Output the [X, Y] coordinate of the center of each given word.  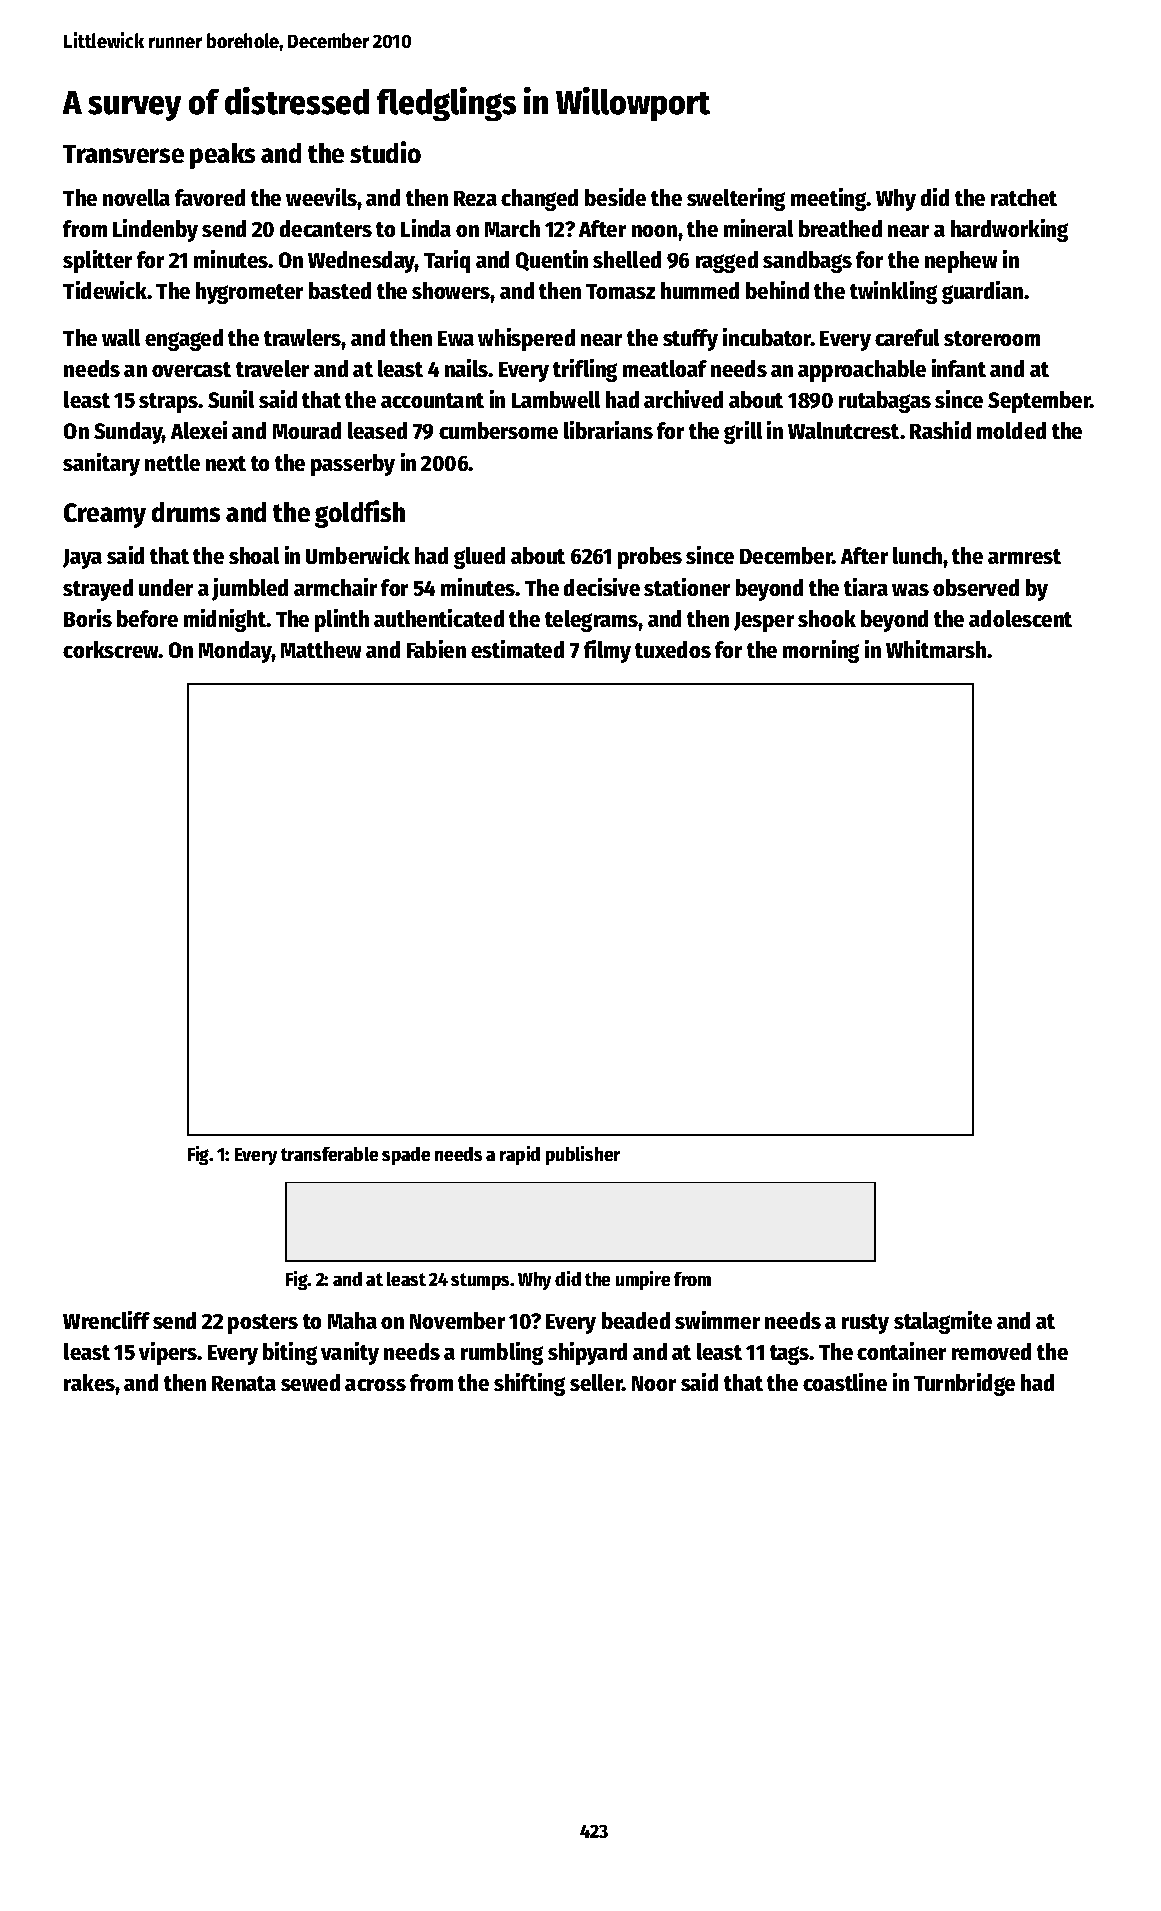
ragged [727, 262]
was [910, 590]
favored [210, 197]
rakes [89, 1382]
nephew [961, 262]
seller [596, 1382]
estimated [517, 649]
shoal [254, 555]
